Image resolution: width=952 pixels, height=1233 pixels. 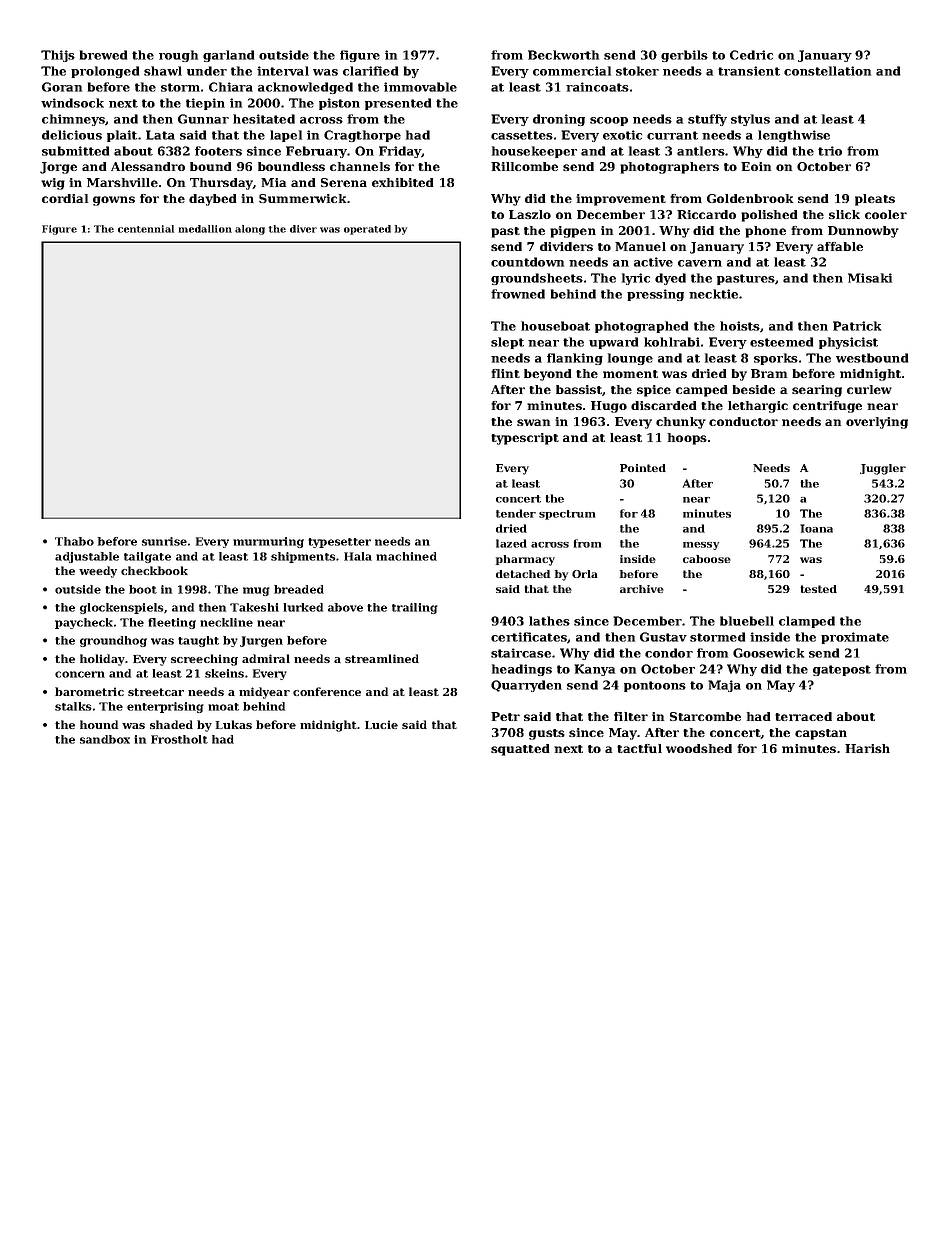 I want to click on above, so click(x=345, y=607).
